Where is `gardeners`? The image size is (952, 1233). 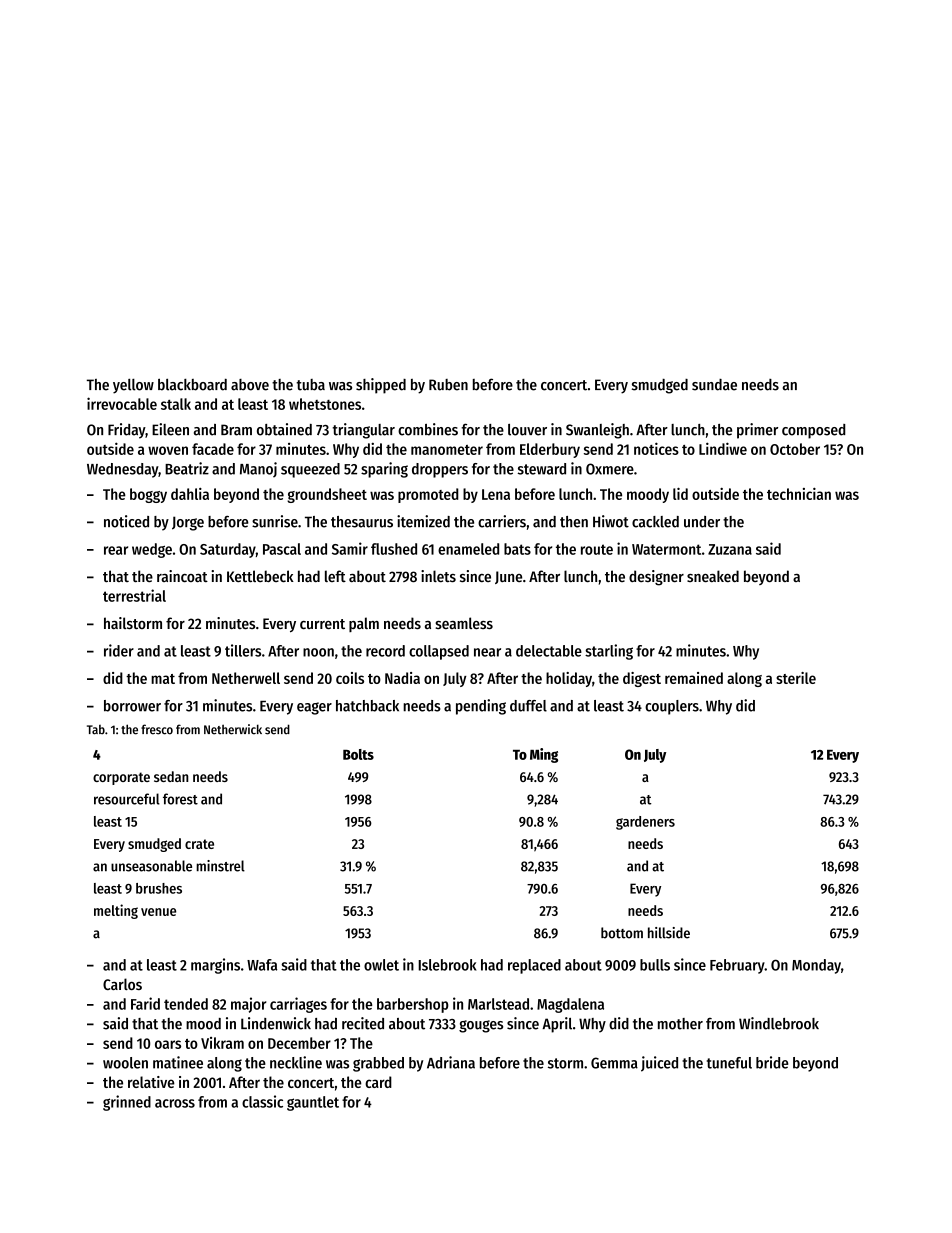
gardeners is located at coordinates (645, 823).
